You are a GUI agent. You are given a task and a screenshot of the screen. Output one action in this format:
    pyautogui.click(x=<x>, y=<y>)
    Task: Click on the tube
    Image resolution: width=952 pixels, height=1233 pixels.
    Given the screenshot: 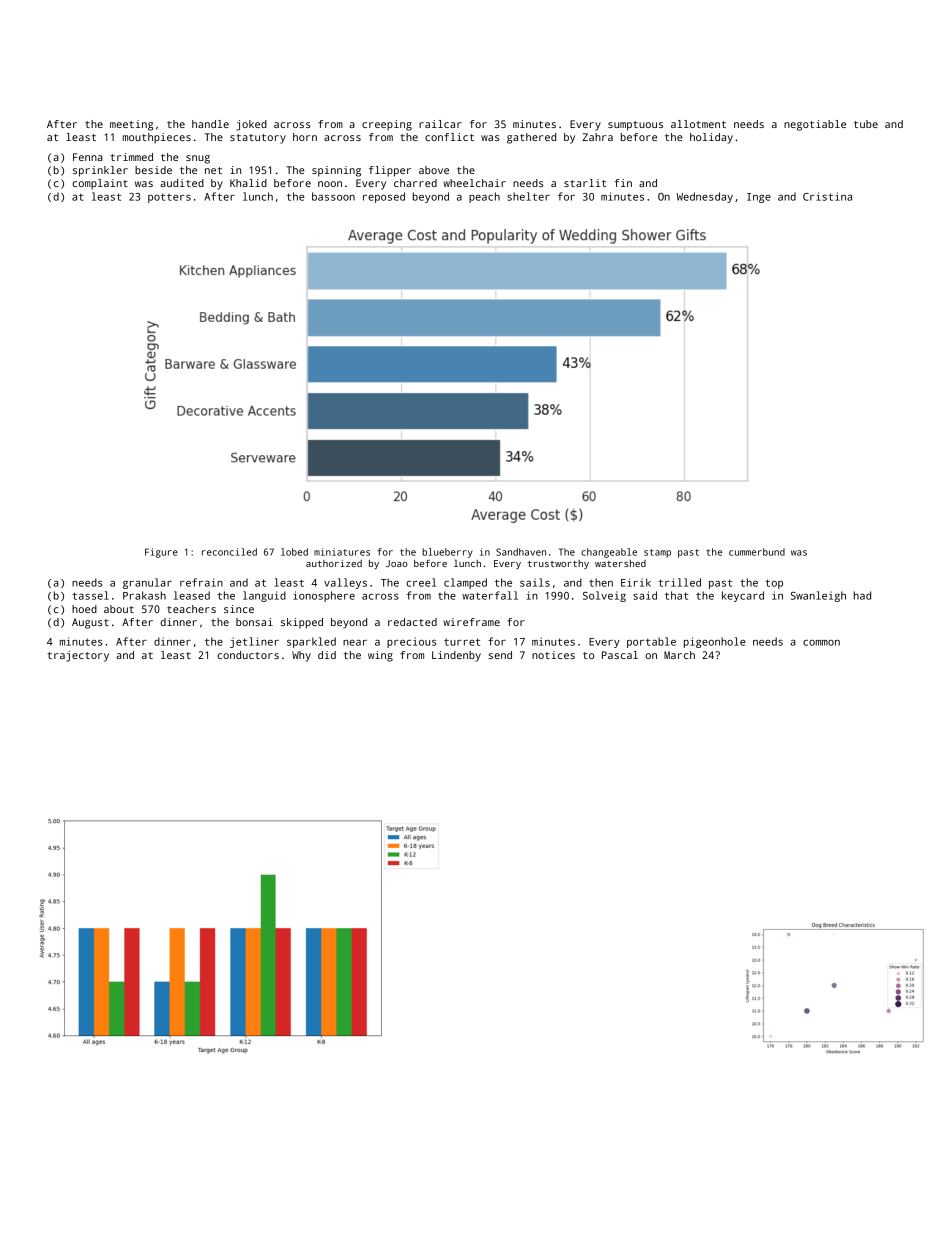 What is the action you would take?
    pyautogui.click(x=866, y=124)
